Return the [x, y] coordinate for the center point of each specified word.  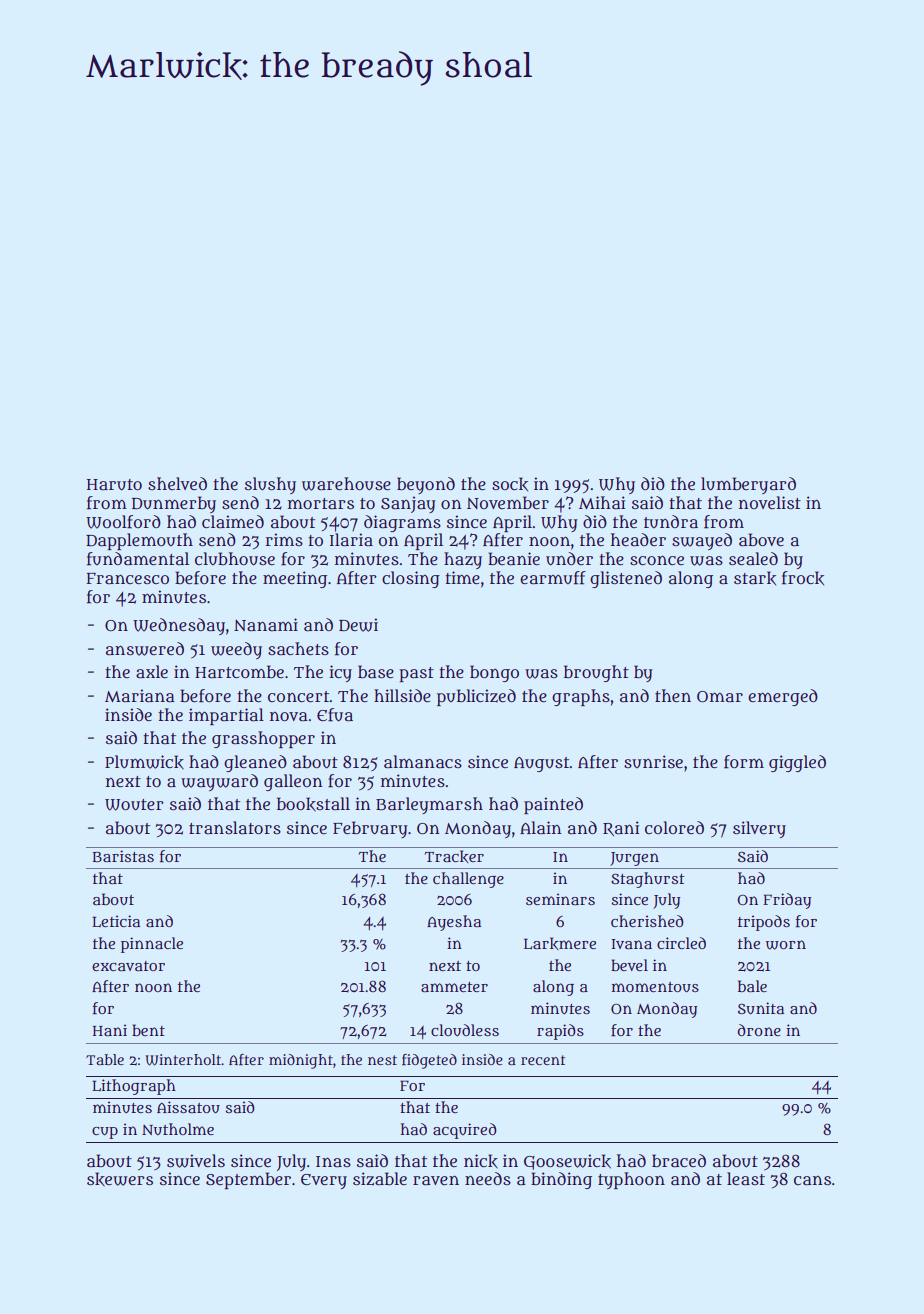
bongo [494, 673]
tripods [764, 923]
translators [235, 827]
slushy [270, 485]
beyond [426, 485]
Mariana [140, 695]
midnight [301, 1061]
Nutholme [178, 1129]
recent [543, 1060]
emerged [783, 697]
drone [759, 1030]
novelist [770, 502]
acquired [465, 1131]
